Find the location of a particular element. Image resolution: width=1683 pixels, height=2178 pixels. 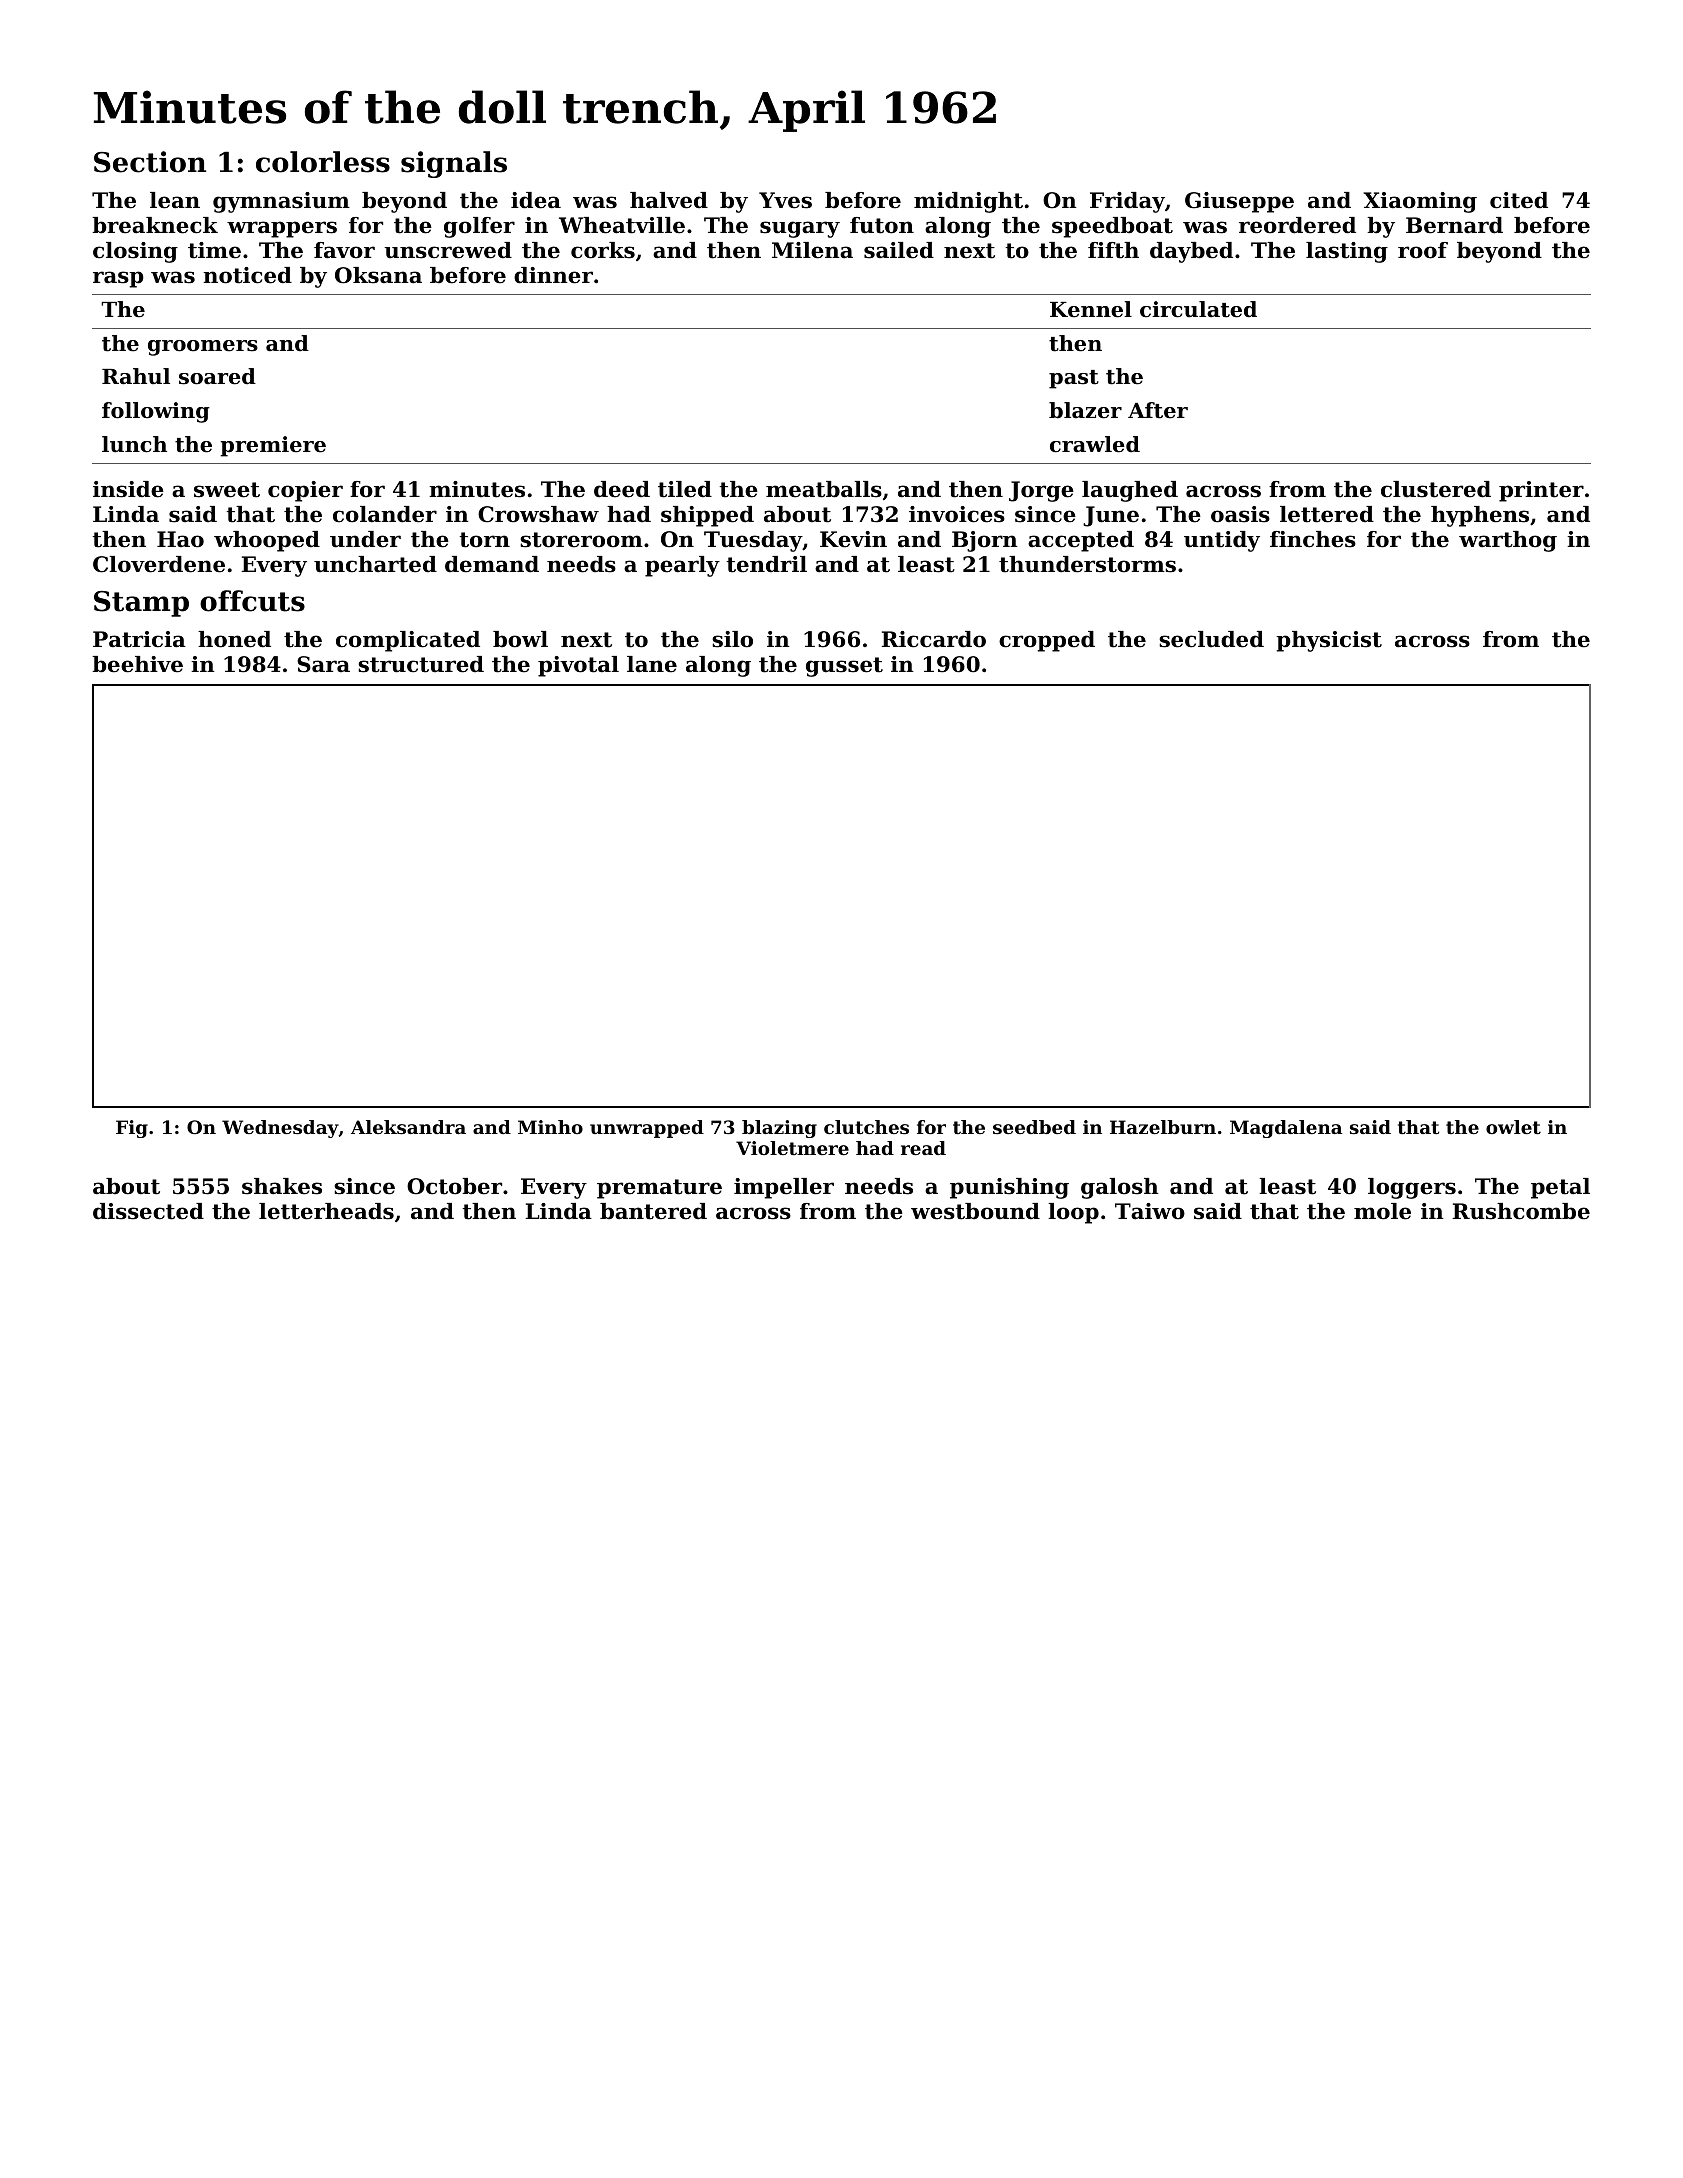

structured is located at coordinates (421, 664).
